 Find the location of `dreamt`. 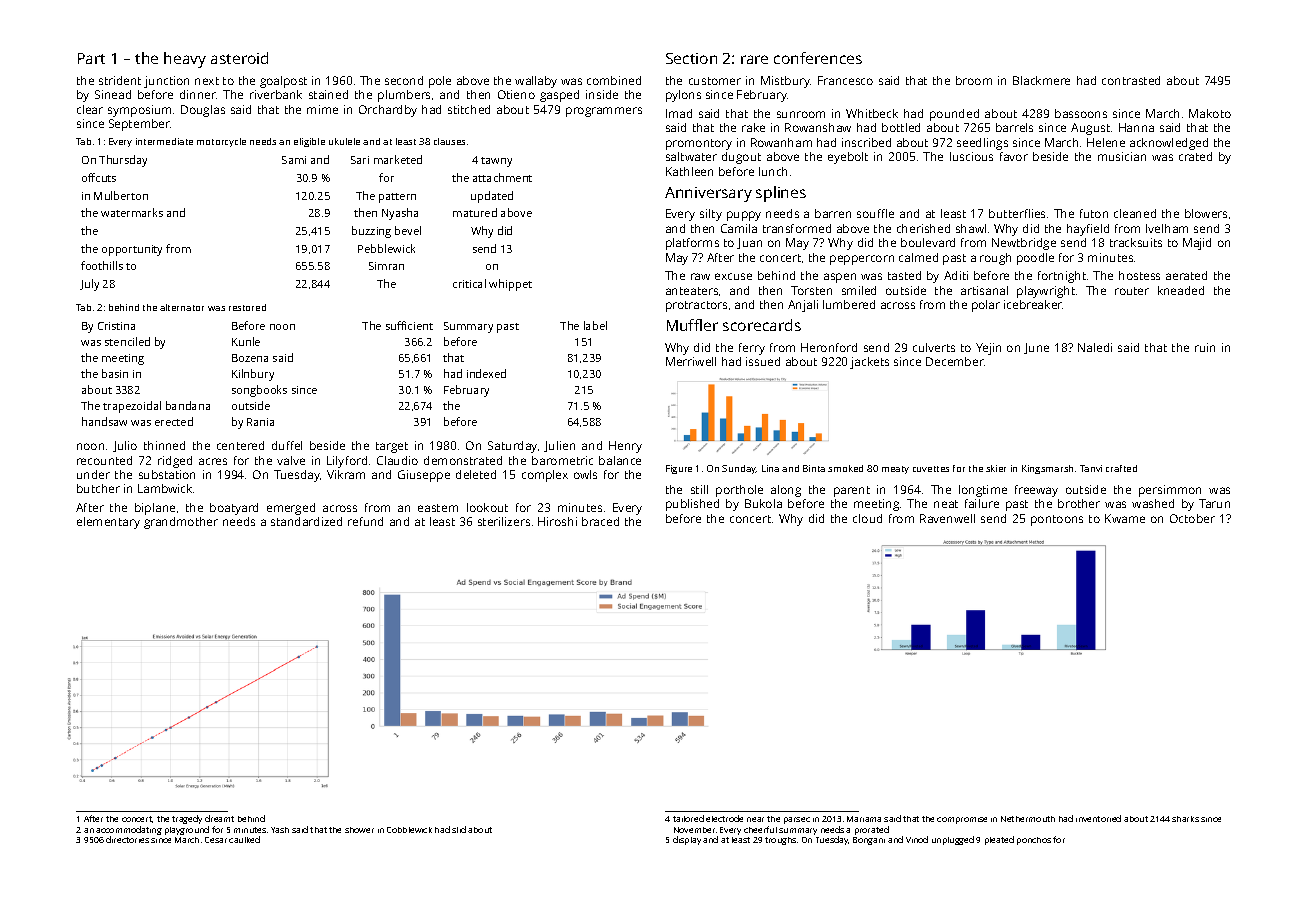

dreamt is located at coordinates (219, 818).
